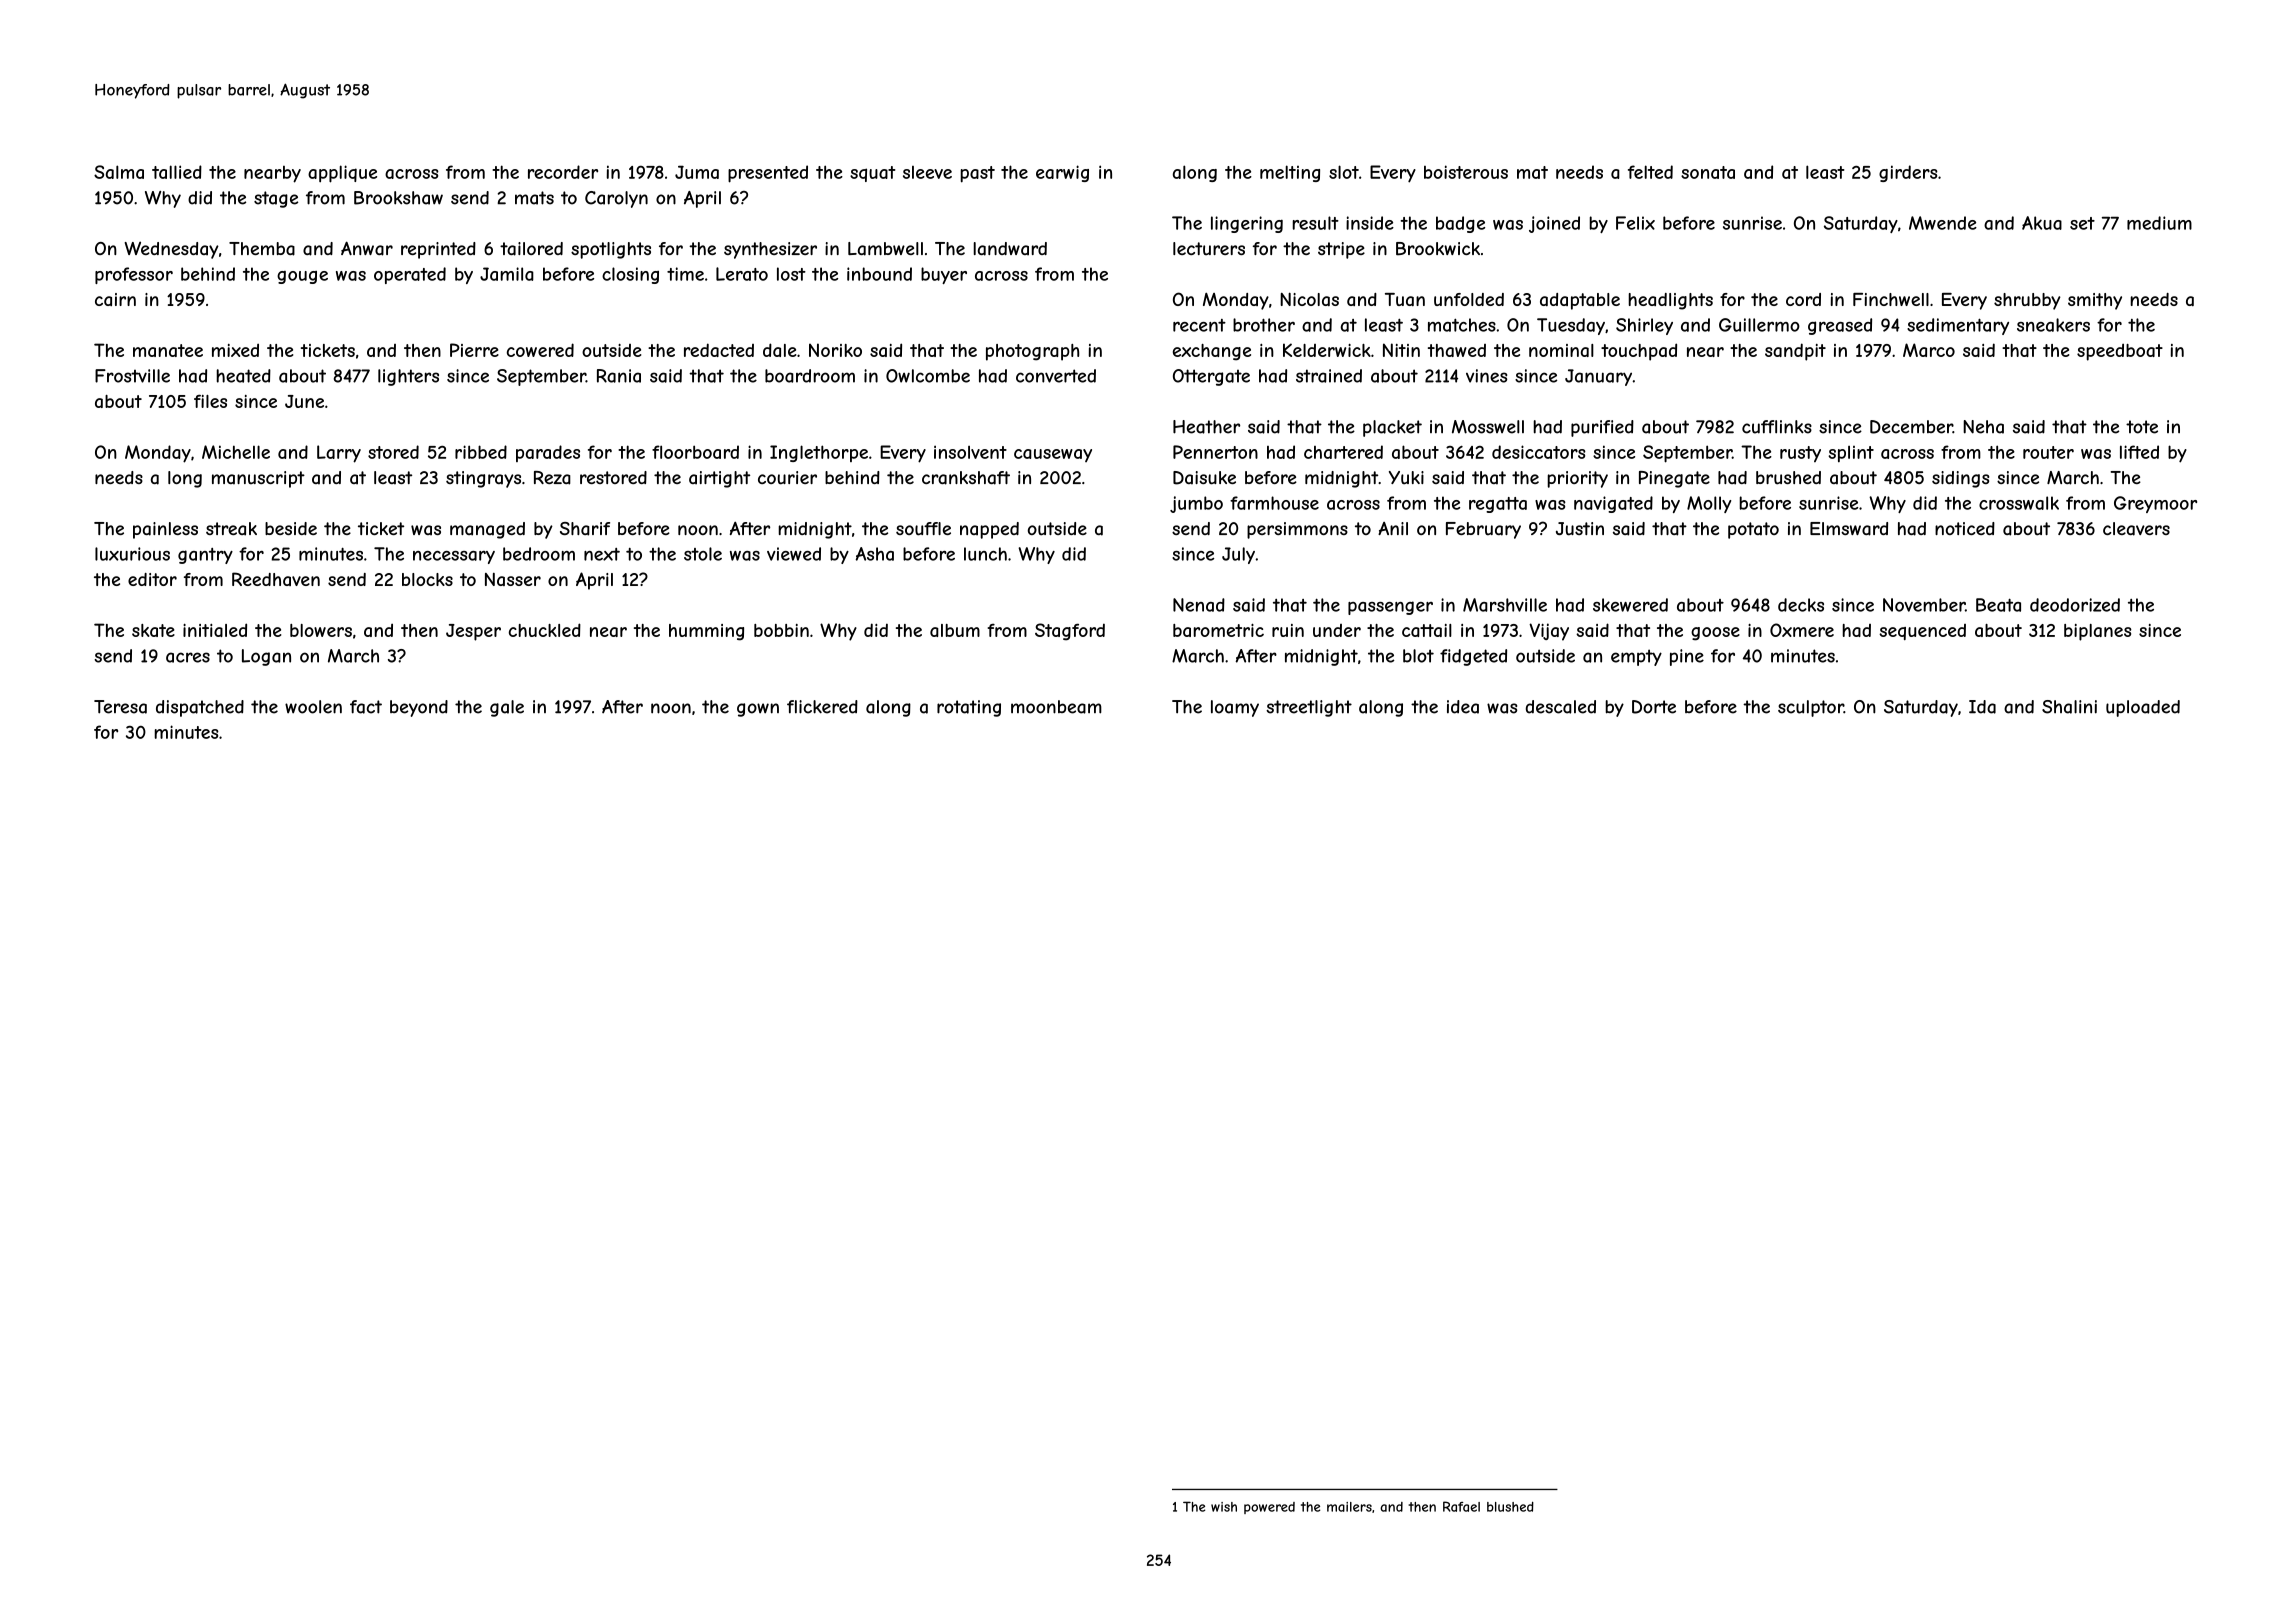  What do you see at coordinates (758, 710) in the page?
I see `gown` at bounding box center [758, 710].
